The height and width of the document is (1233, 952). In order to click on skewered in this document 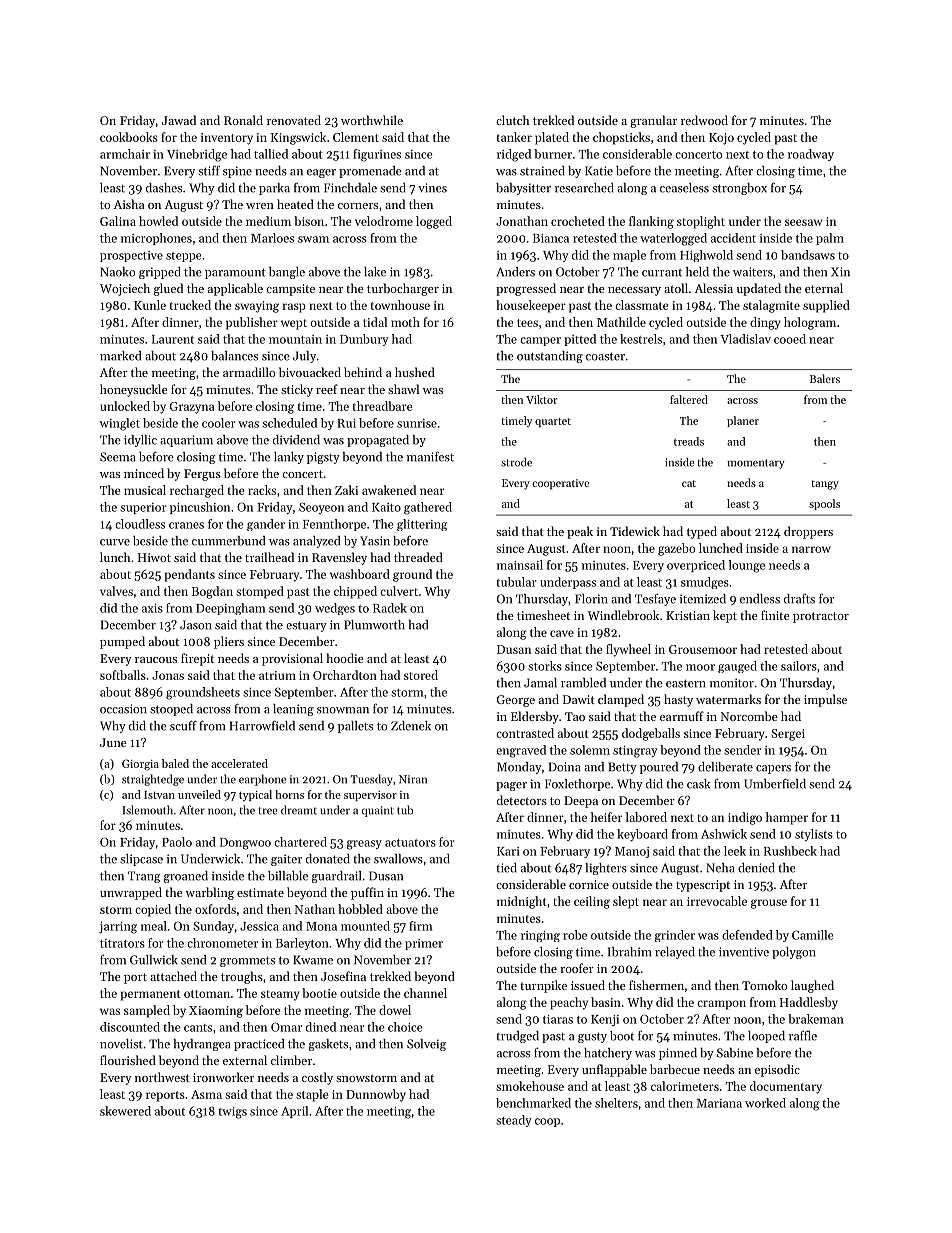, I will do `click(125, 1111)`.
